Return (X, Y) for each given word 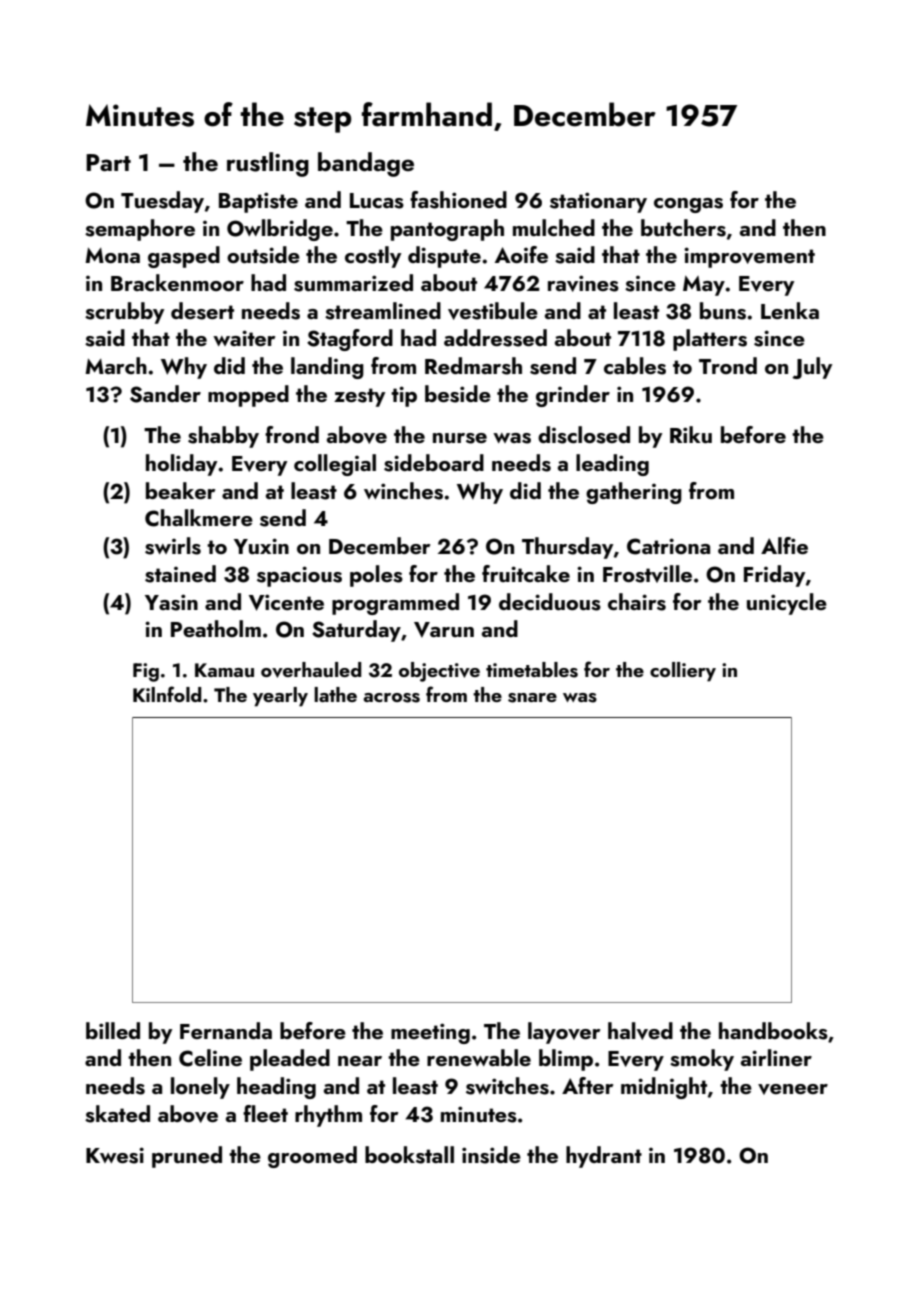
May (704, 286)
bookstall (409, 1155)
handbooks (773, 1031)
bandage (366, 164)
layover (564, 1033)
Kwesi (115, 1155)
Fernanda (226, 1030)
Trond (728, 365)
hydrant (604, 1157)
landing (327, 368)
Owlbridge (280, 230)
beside (458, 394)
